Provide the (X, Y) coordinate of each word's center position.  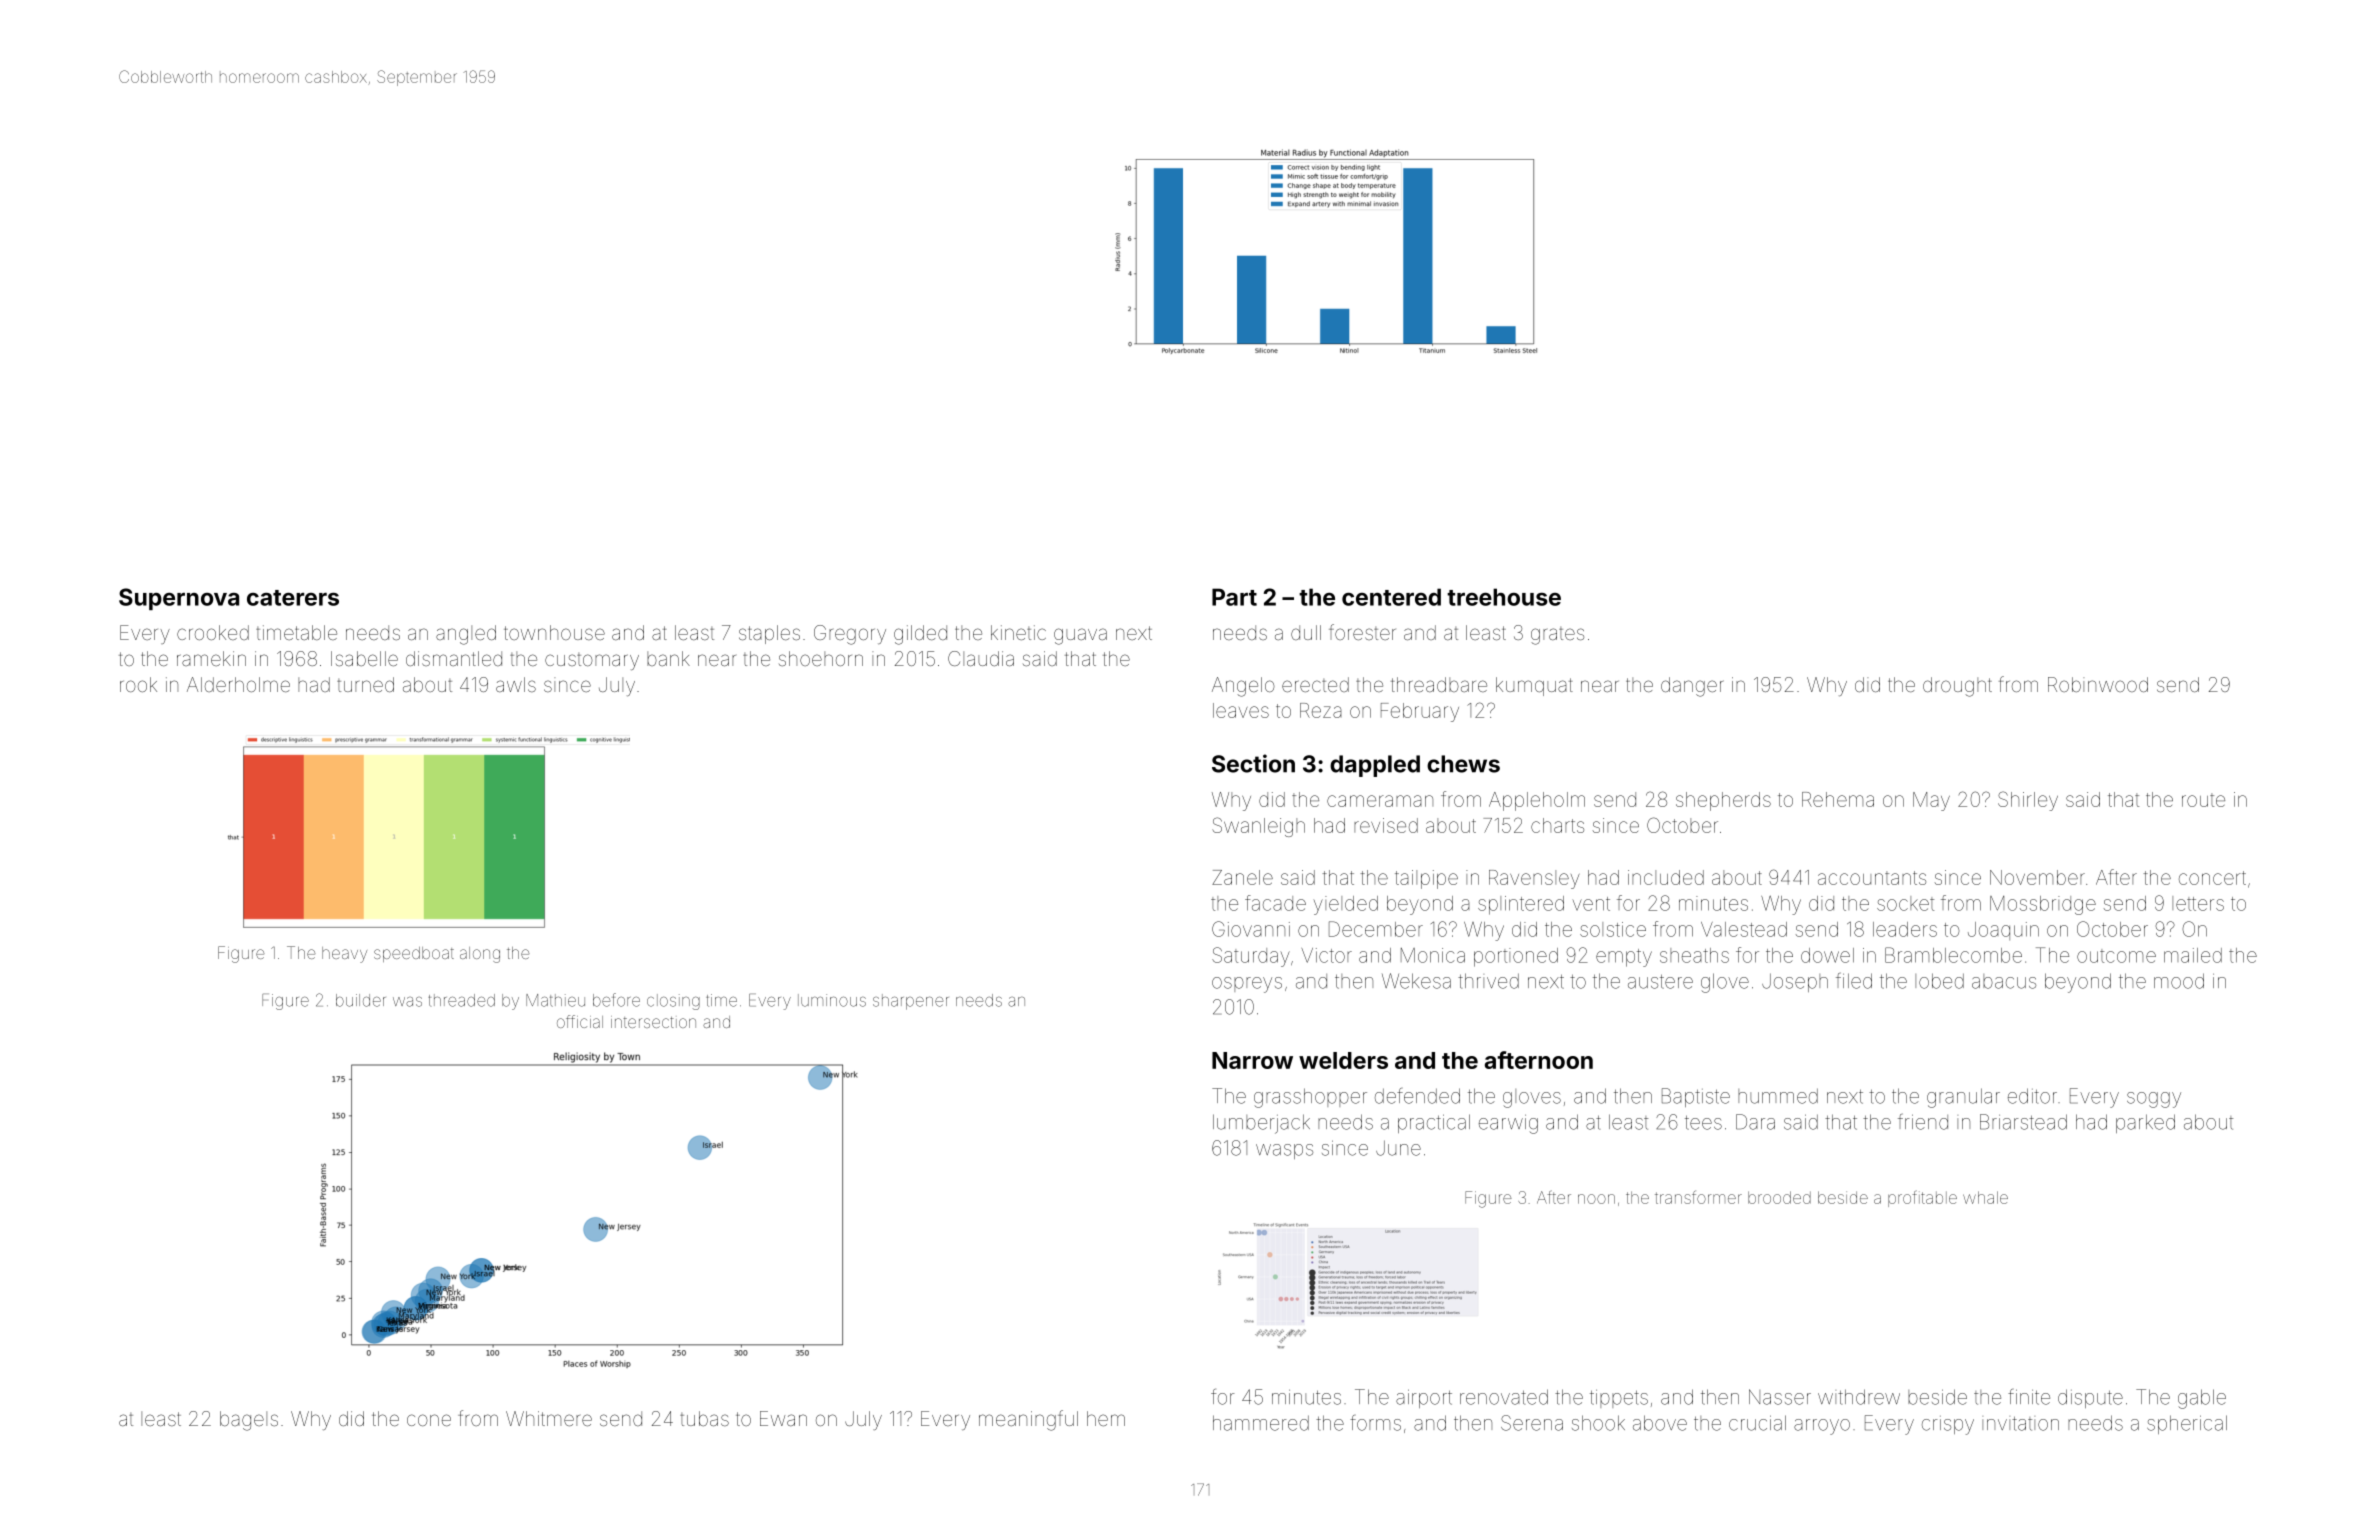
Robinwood (2098, 684)
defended (1417, 1096)
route (2203, 800)
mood (2179, 981)
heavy (344, 955)
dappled (1375, 766)
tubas (704, 1418)
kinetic (1018, 632)
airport (1424, 1398)
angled (466, 635)
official (580, 1021)
